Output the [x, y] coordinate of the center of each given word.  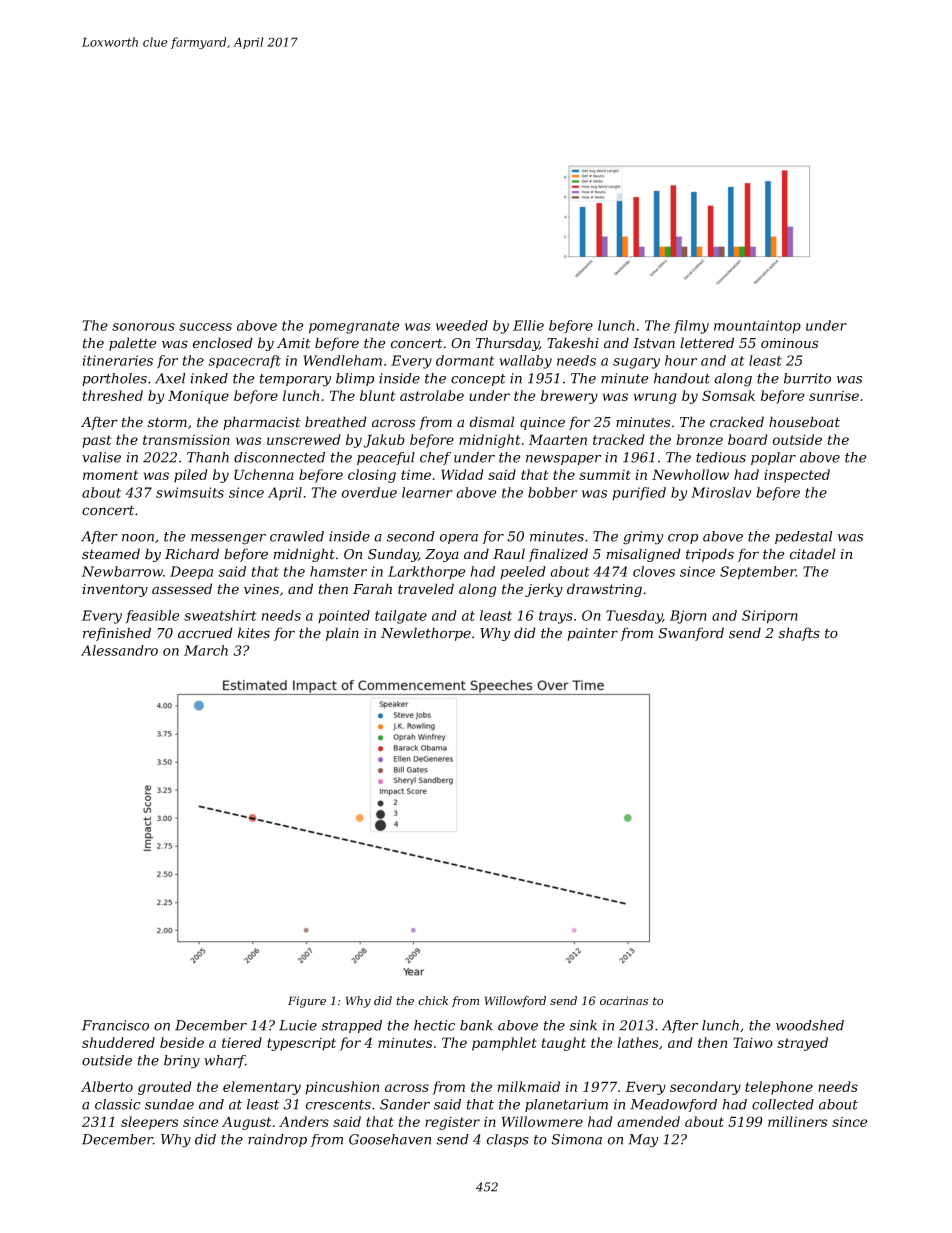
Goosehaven [390, 1139]
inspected [797, 476]
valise [101, 457]
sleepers [149, 1123]
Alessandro [119, 650]
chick [433, 1001]
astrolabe [432, 395]
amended [648, 1121]
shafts [799, 634]
